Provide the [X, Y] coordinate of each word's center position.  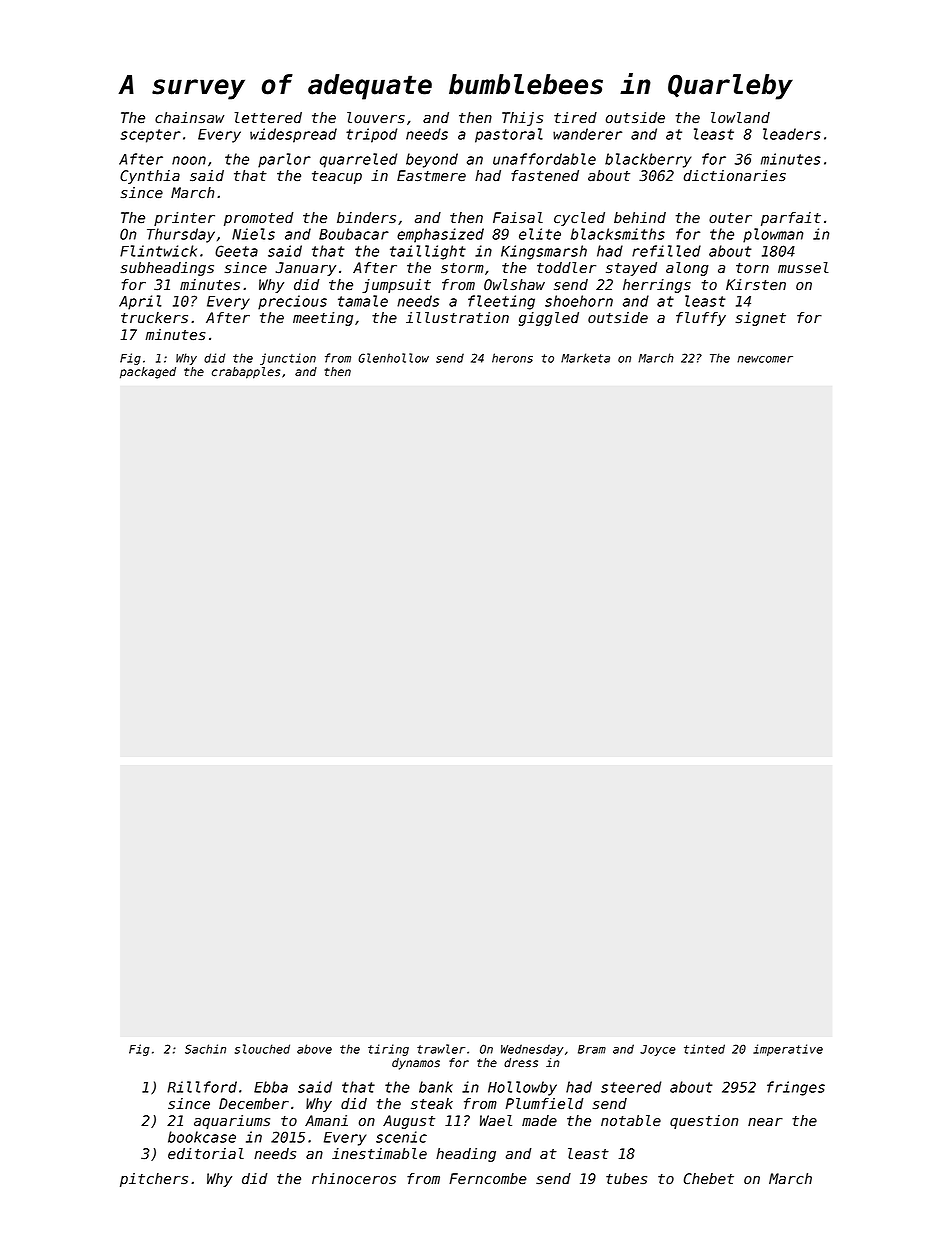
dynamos [416, 1064]
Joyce [658, 1050]
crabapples [246, 373]
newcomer [765, 359]
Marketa [585, 358]
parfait [791, 219]
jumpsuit [396, 286]
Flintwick [158, 251]
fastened [545, 176]
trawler [441, 1049]
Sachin [205, 1049]
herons [512, 358]
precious [292, 302]
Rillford [202, 1087]
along [687, 269]
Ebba [271, 1087]
